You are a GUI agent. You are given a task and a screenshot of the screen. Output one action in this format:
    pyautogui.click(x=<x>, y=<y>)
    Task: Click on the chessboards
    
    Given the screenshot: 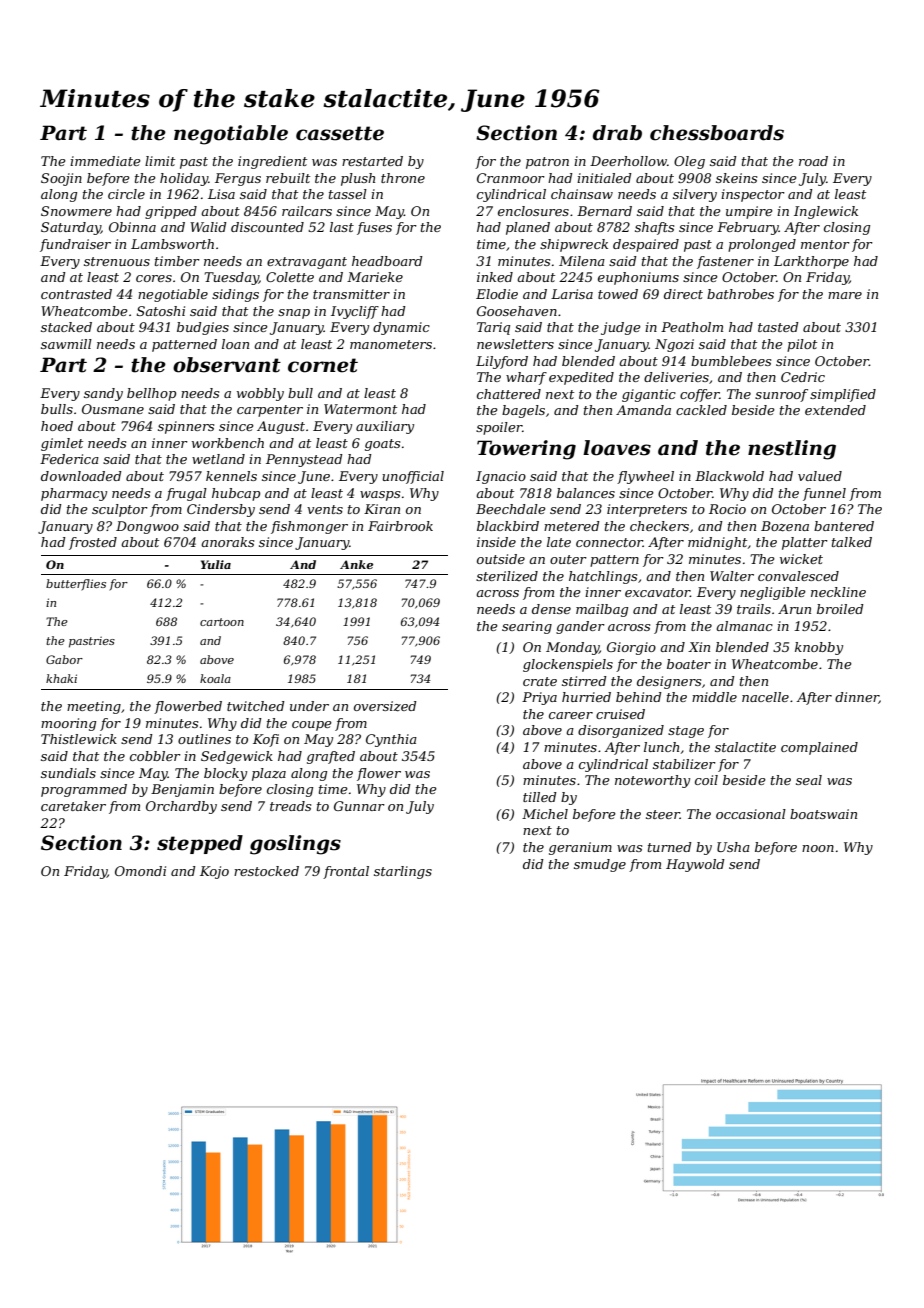 What is the action you would take?
    pyautogui.click(x=717, y=133)
